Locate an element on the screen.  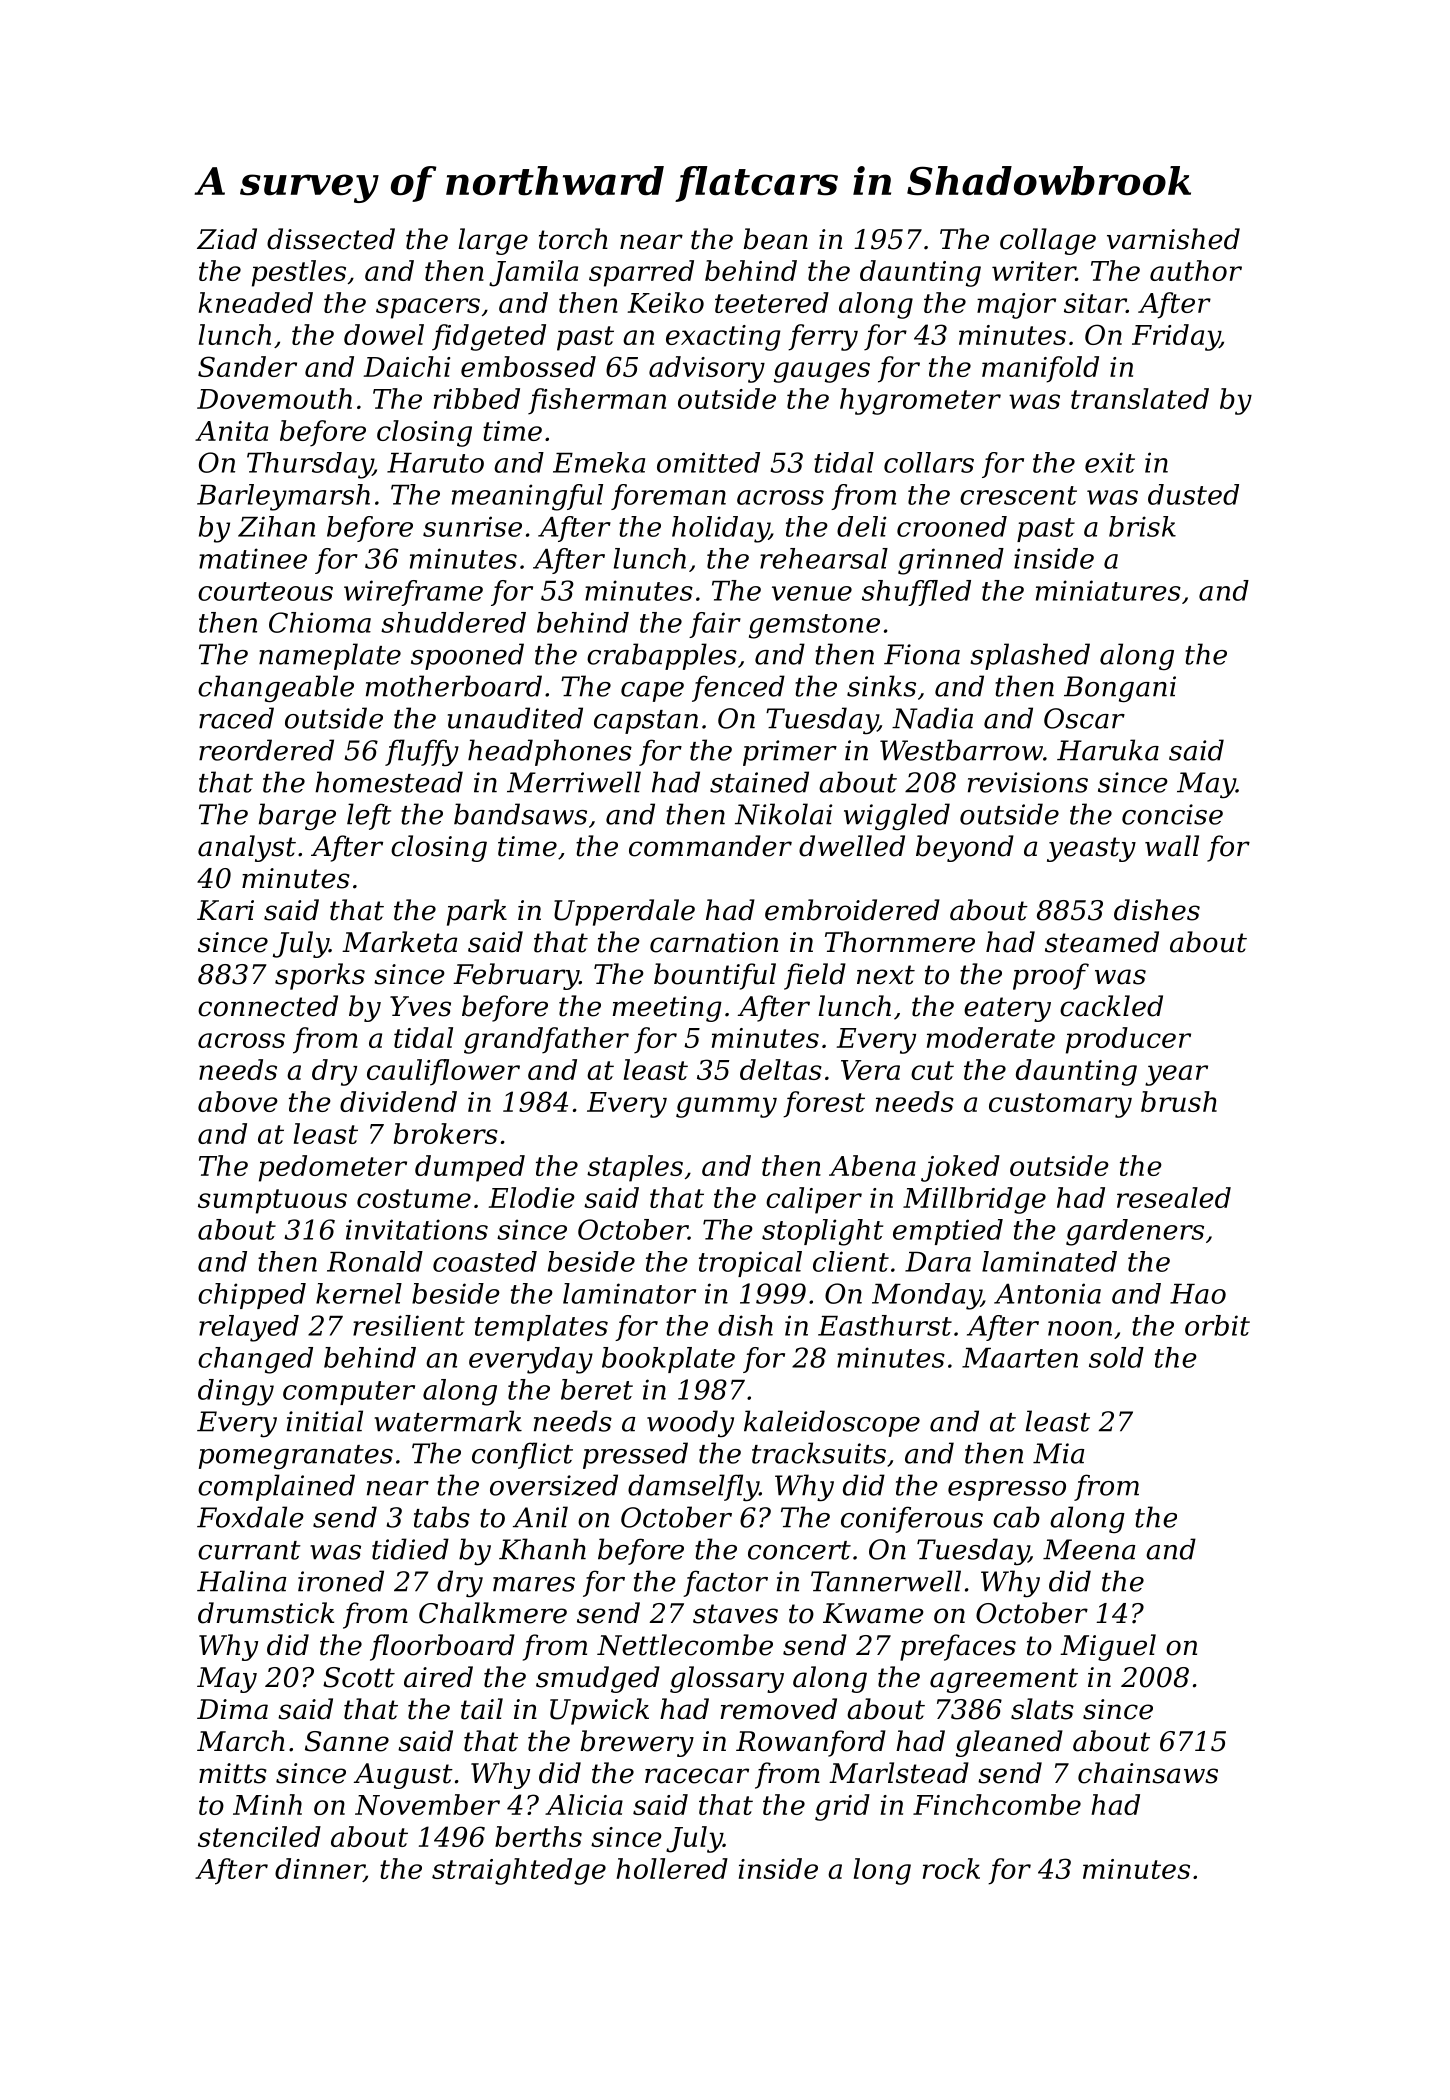
sumptuous is located at coordinates (272, 1201).
